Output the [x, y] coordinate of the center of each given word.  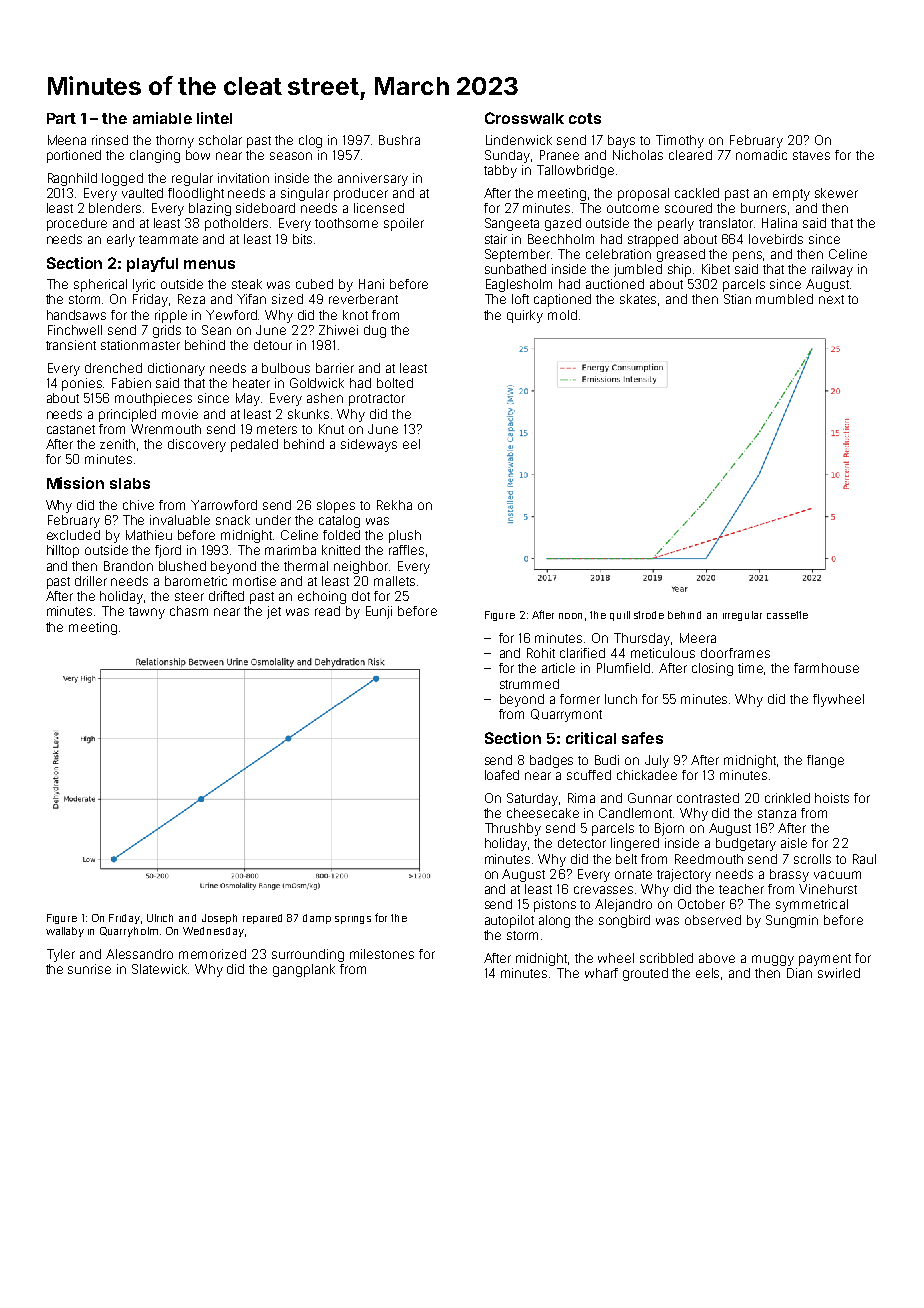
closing [712, 669]
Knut [331, 429]
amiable [162, 118]
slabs [130, 483]
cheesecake [543, 813]
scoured [688, 208]
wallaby [65, 932]
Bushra [399, 140]
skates [638, 299]
